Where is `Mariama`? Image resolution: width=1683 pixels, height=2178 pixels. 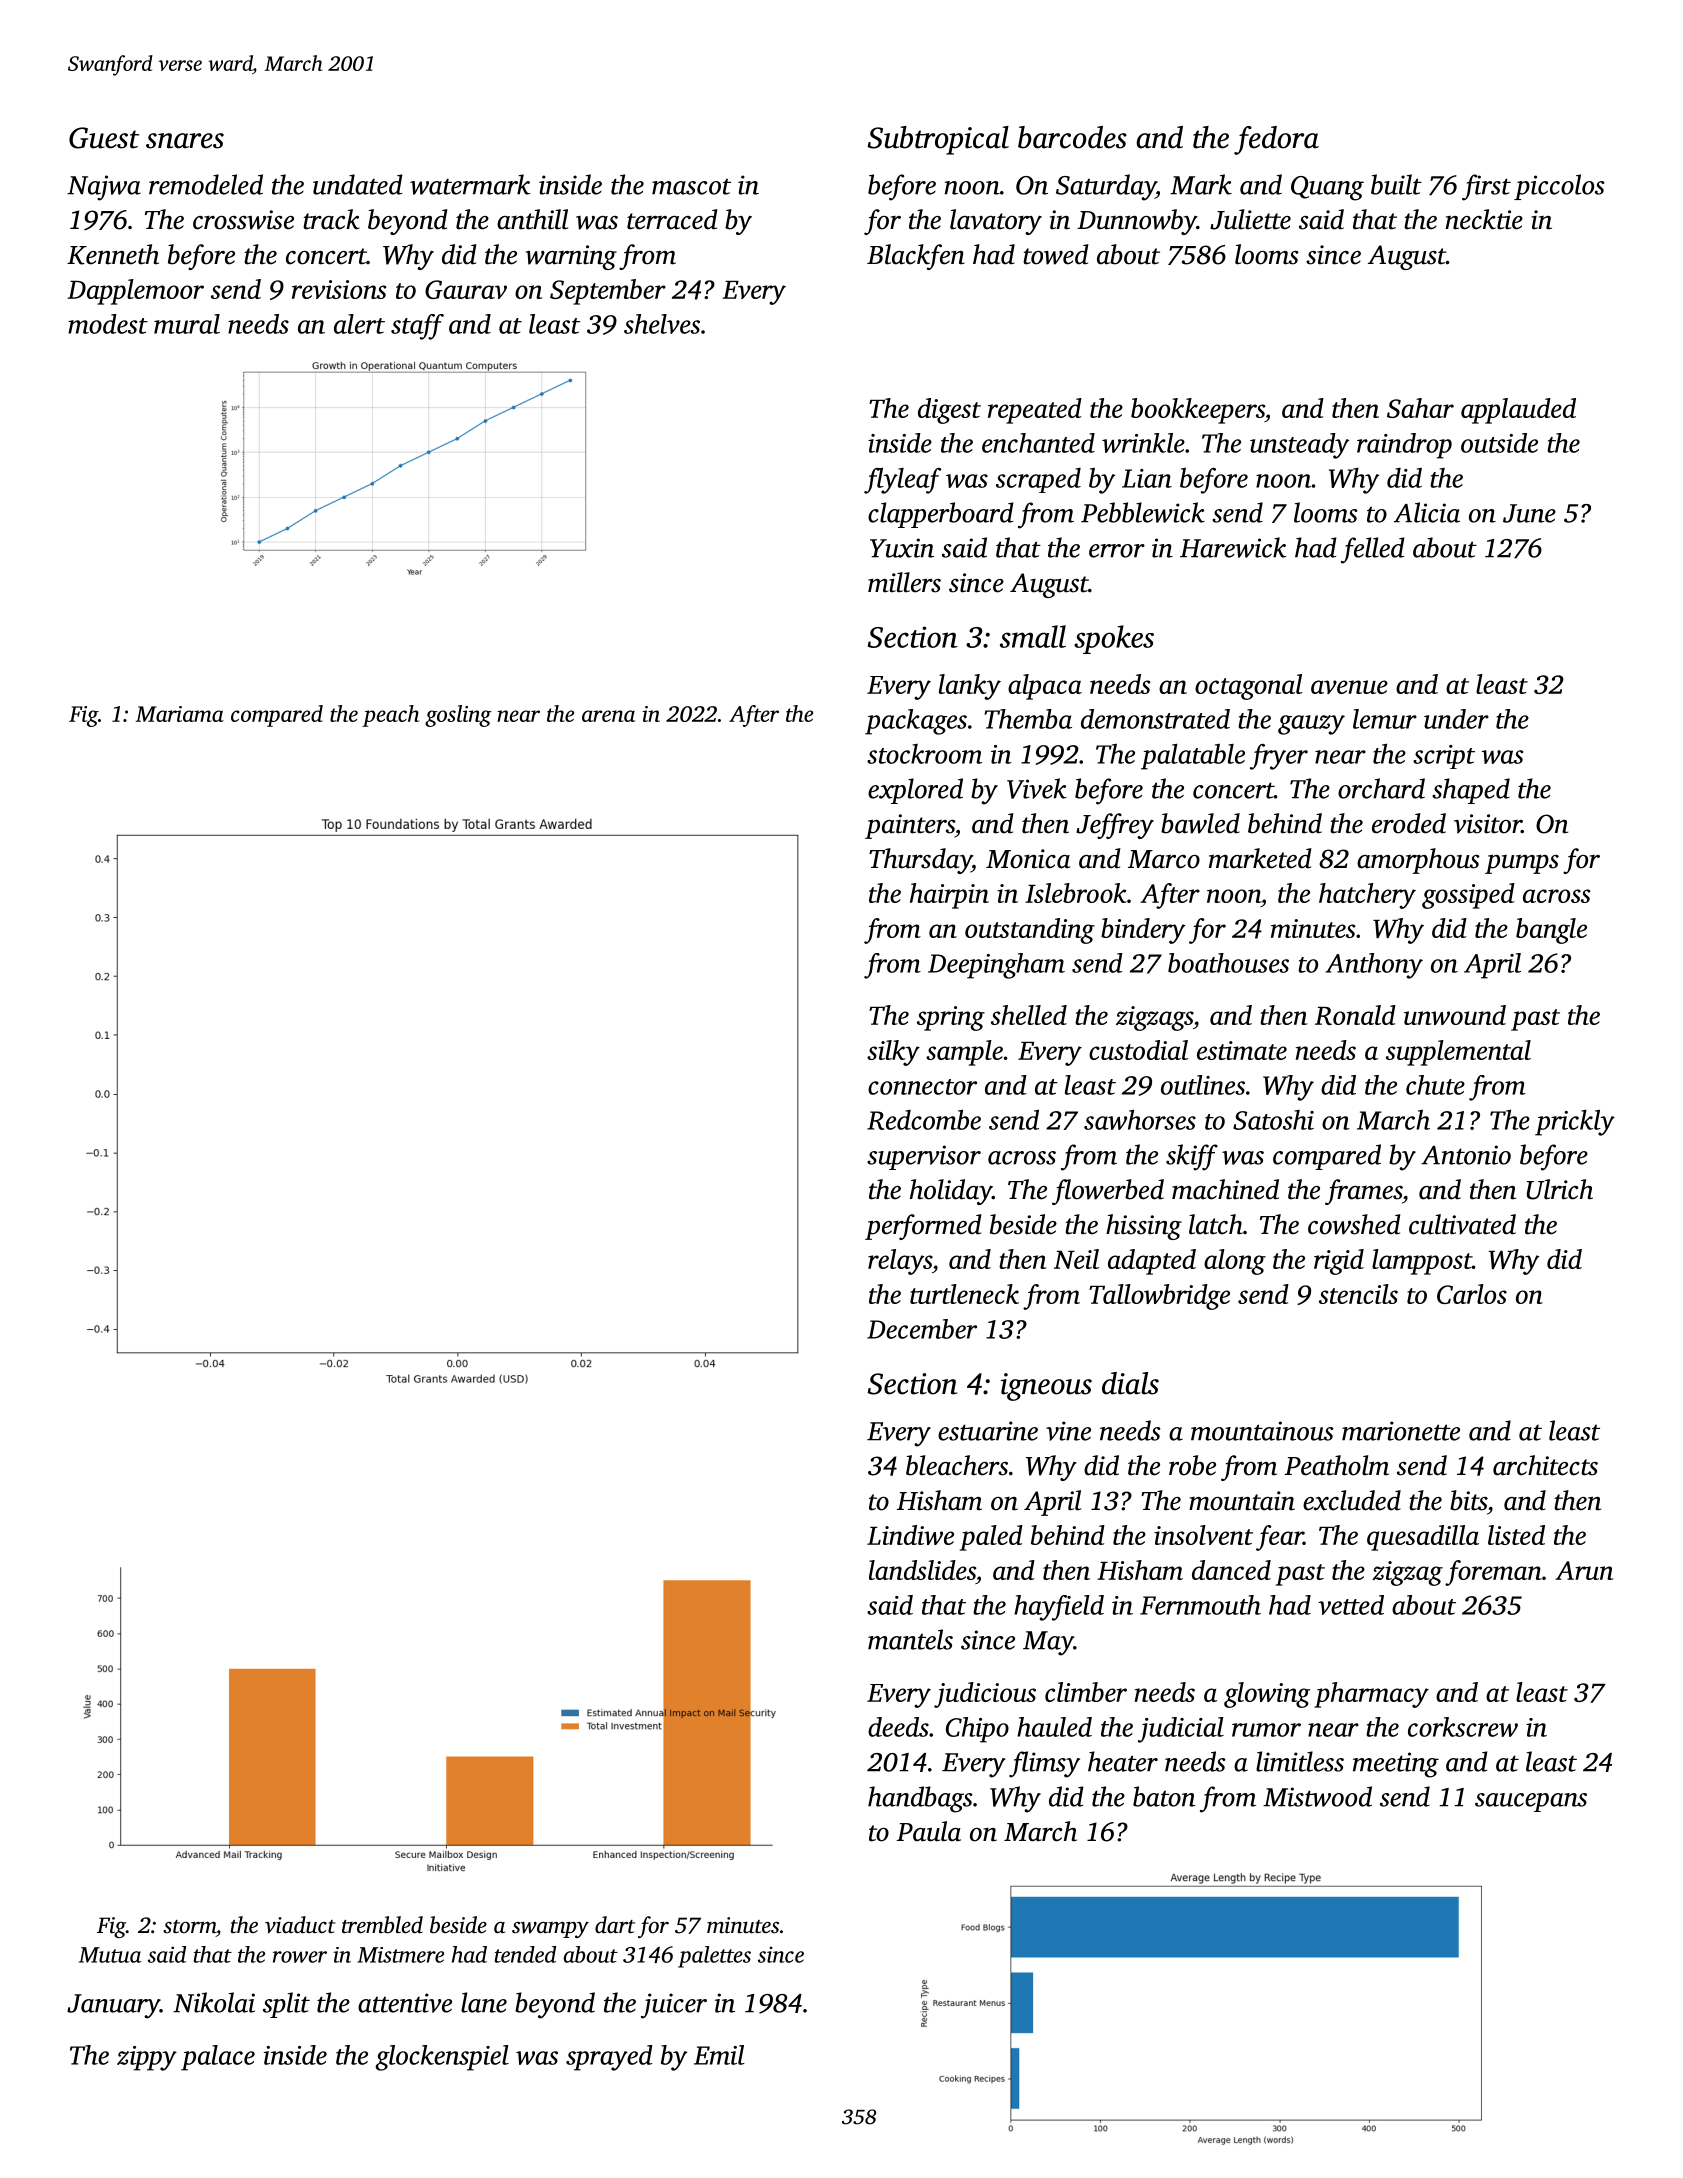 Mariama is located at coordinates (180, 714).
